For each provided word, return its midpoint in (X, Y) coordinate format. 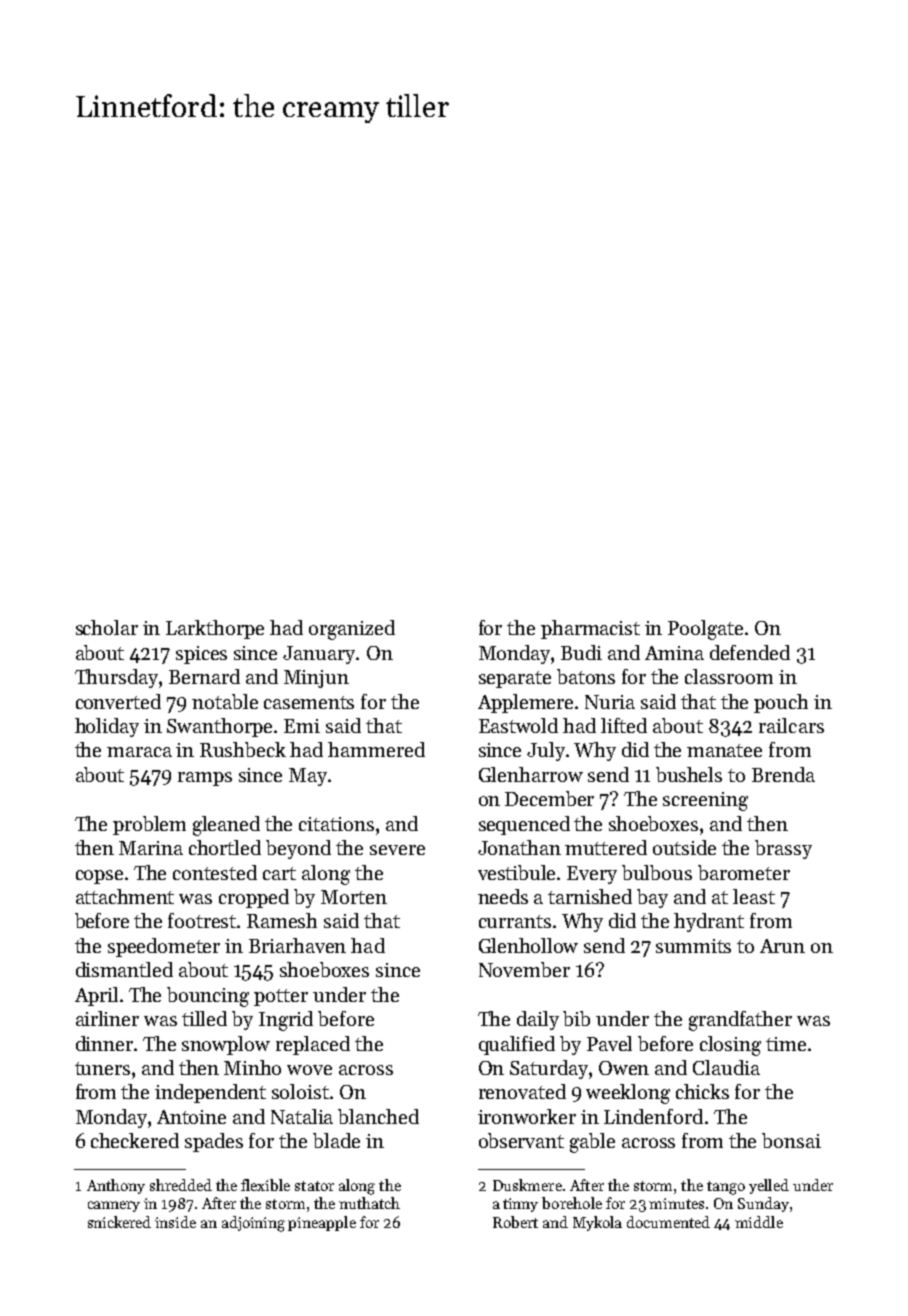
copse (99, 877)
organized (352, 630)
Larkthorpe (215, 629)
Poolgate (705, 630)
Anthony (116, 1186)
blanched (378, 1116)
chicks (702, 1091)
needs (503, 896)
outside (684, 847)
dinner (104, 1043)
